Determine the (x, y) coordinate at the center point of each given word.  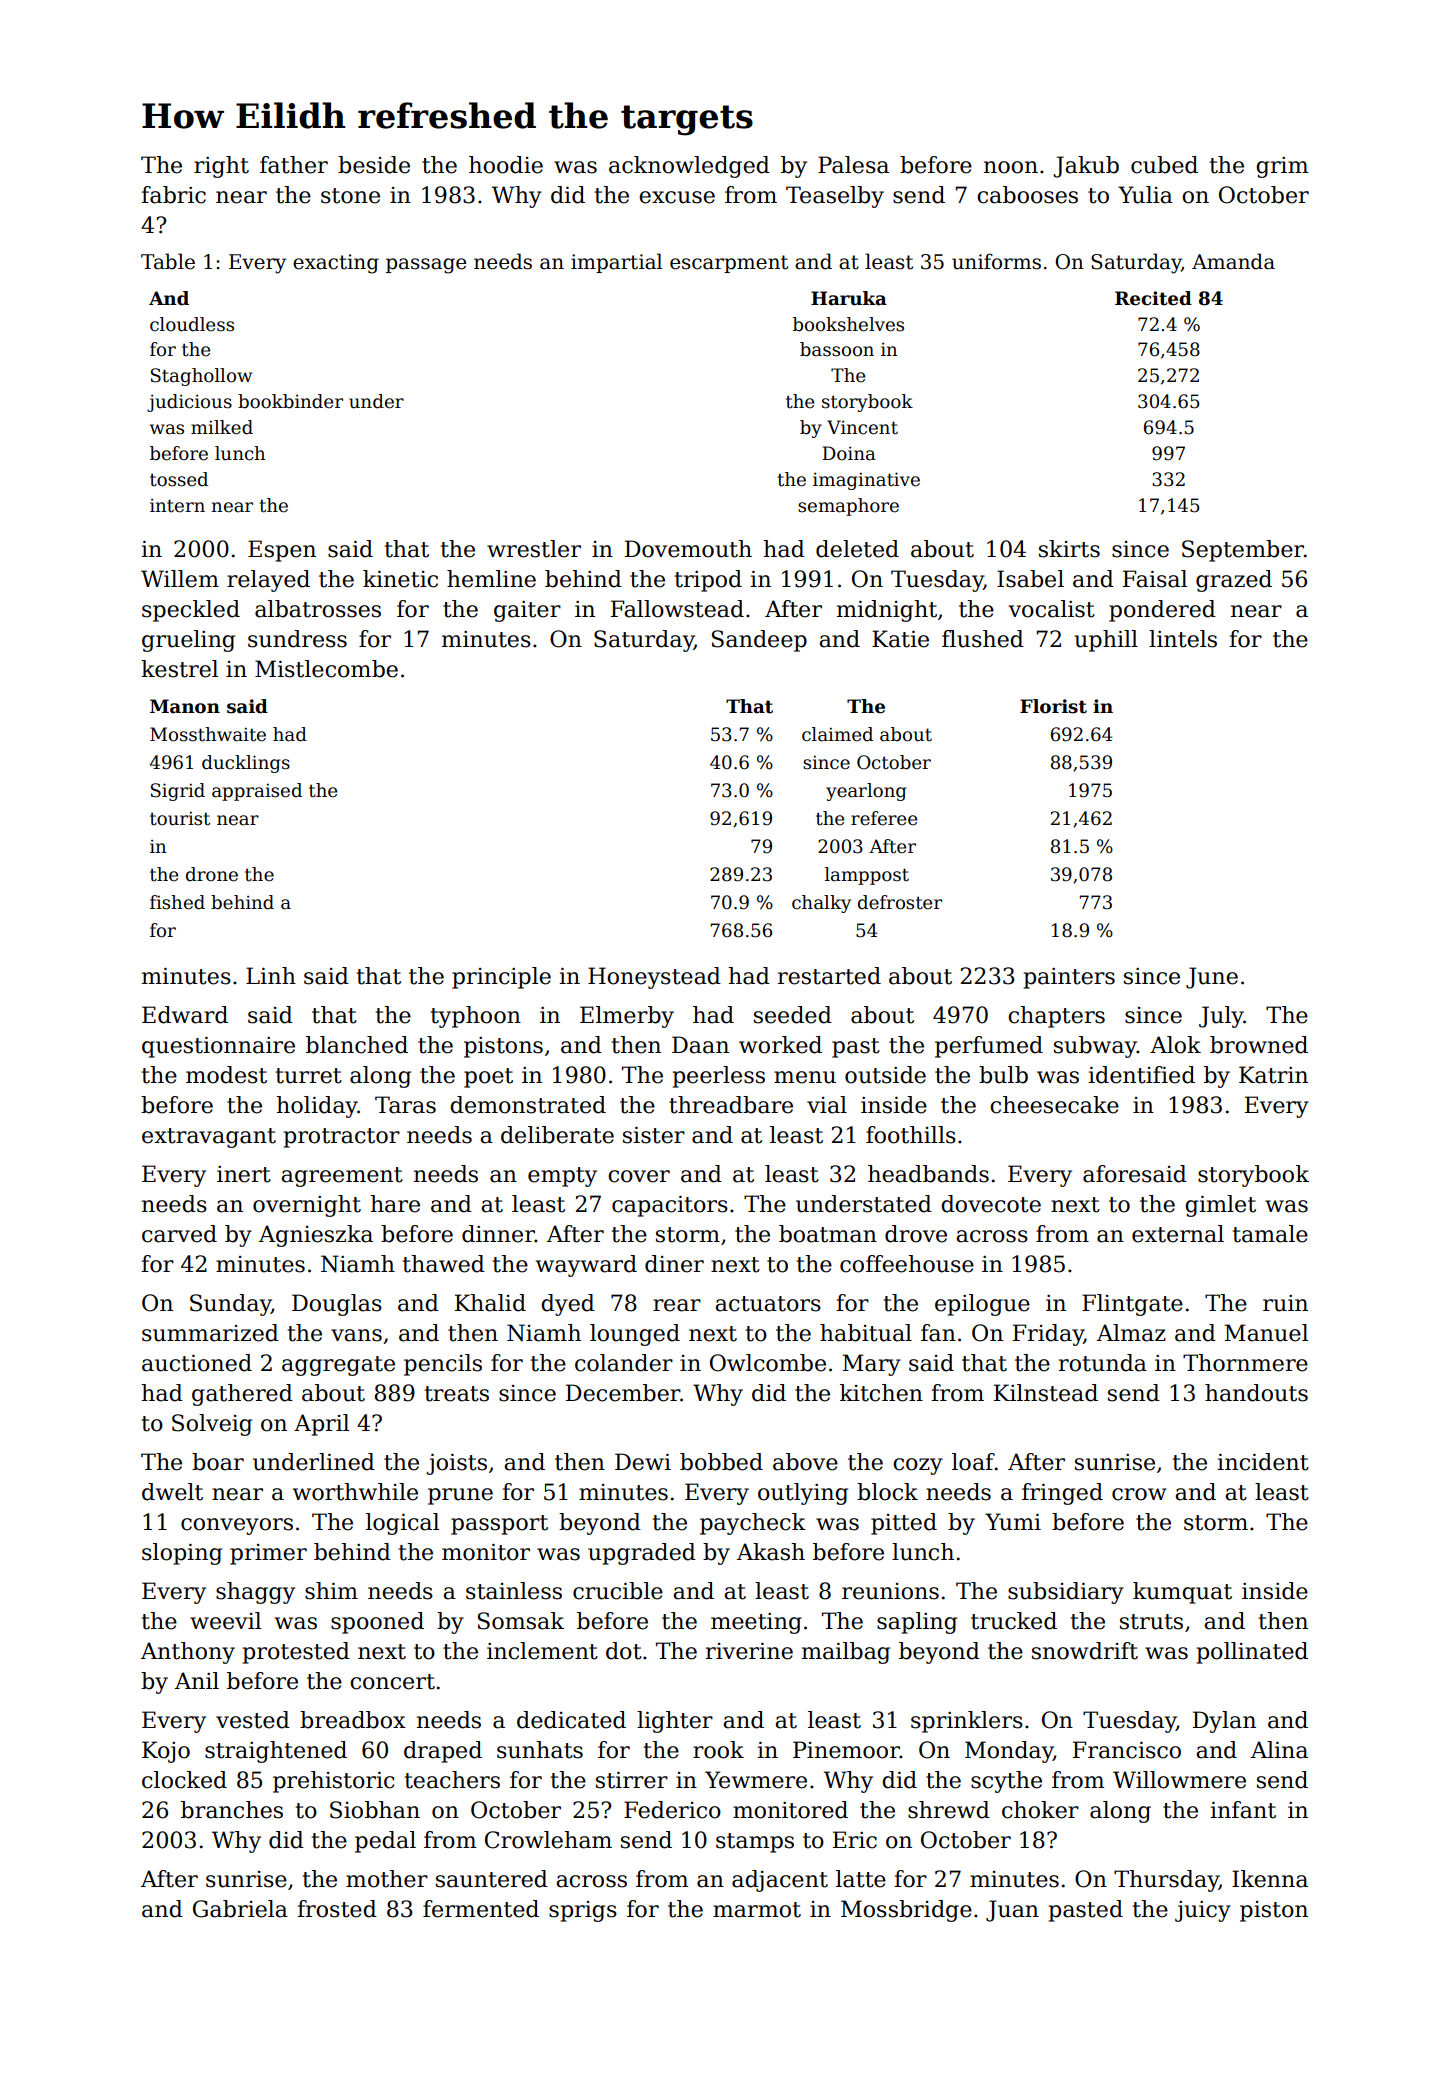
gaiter (527, 611)
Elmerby (627, 1017)
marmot (757, 1910)
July (1221, 1017)
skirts (1069, 549)
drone (212, 874)
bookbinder (290, 401)
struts (1151, 1622)
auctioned (197, 1363)
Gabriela (240, 1909)
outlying (803, 1494)
